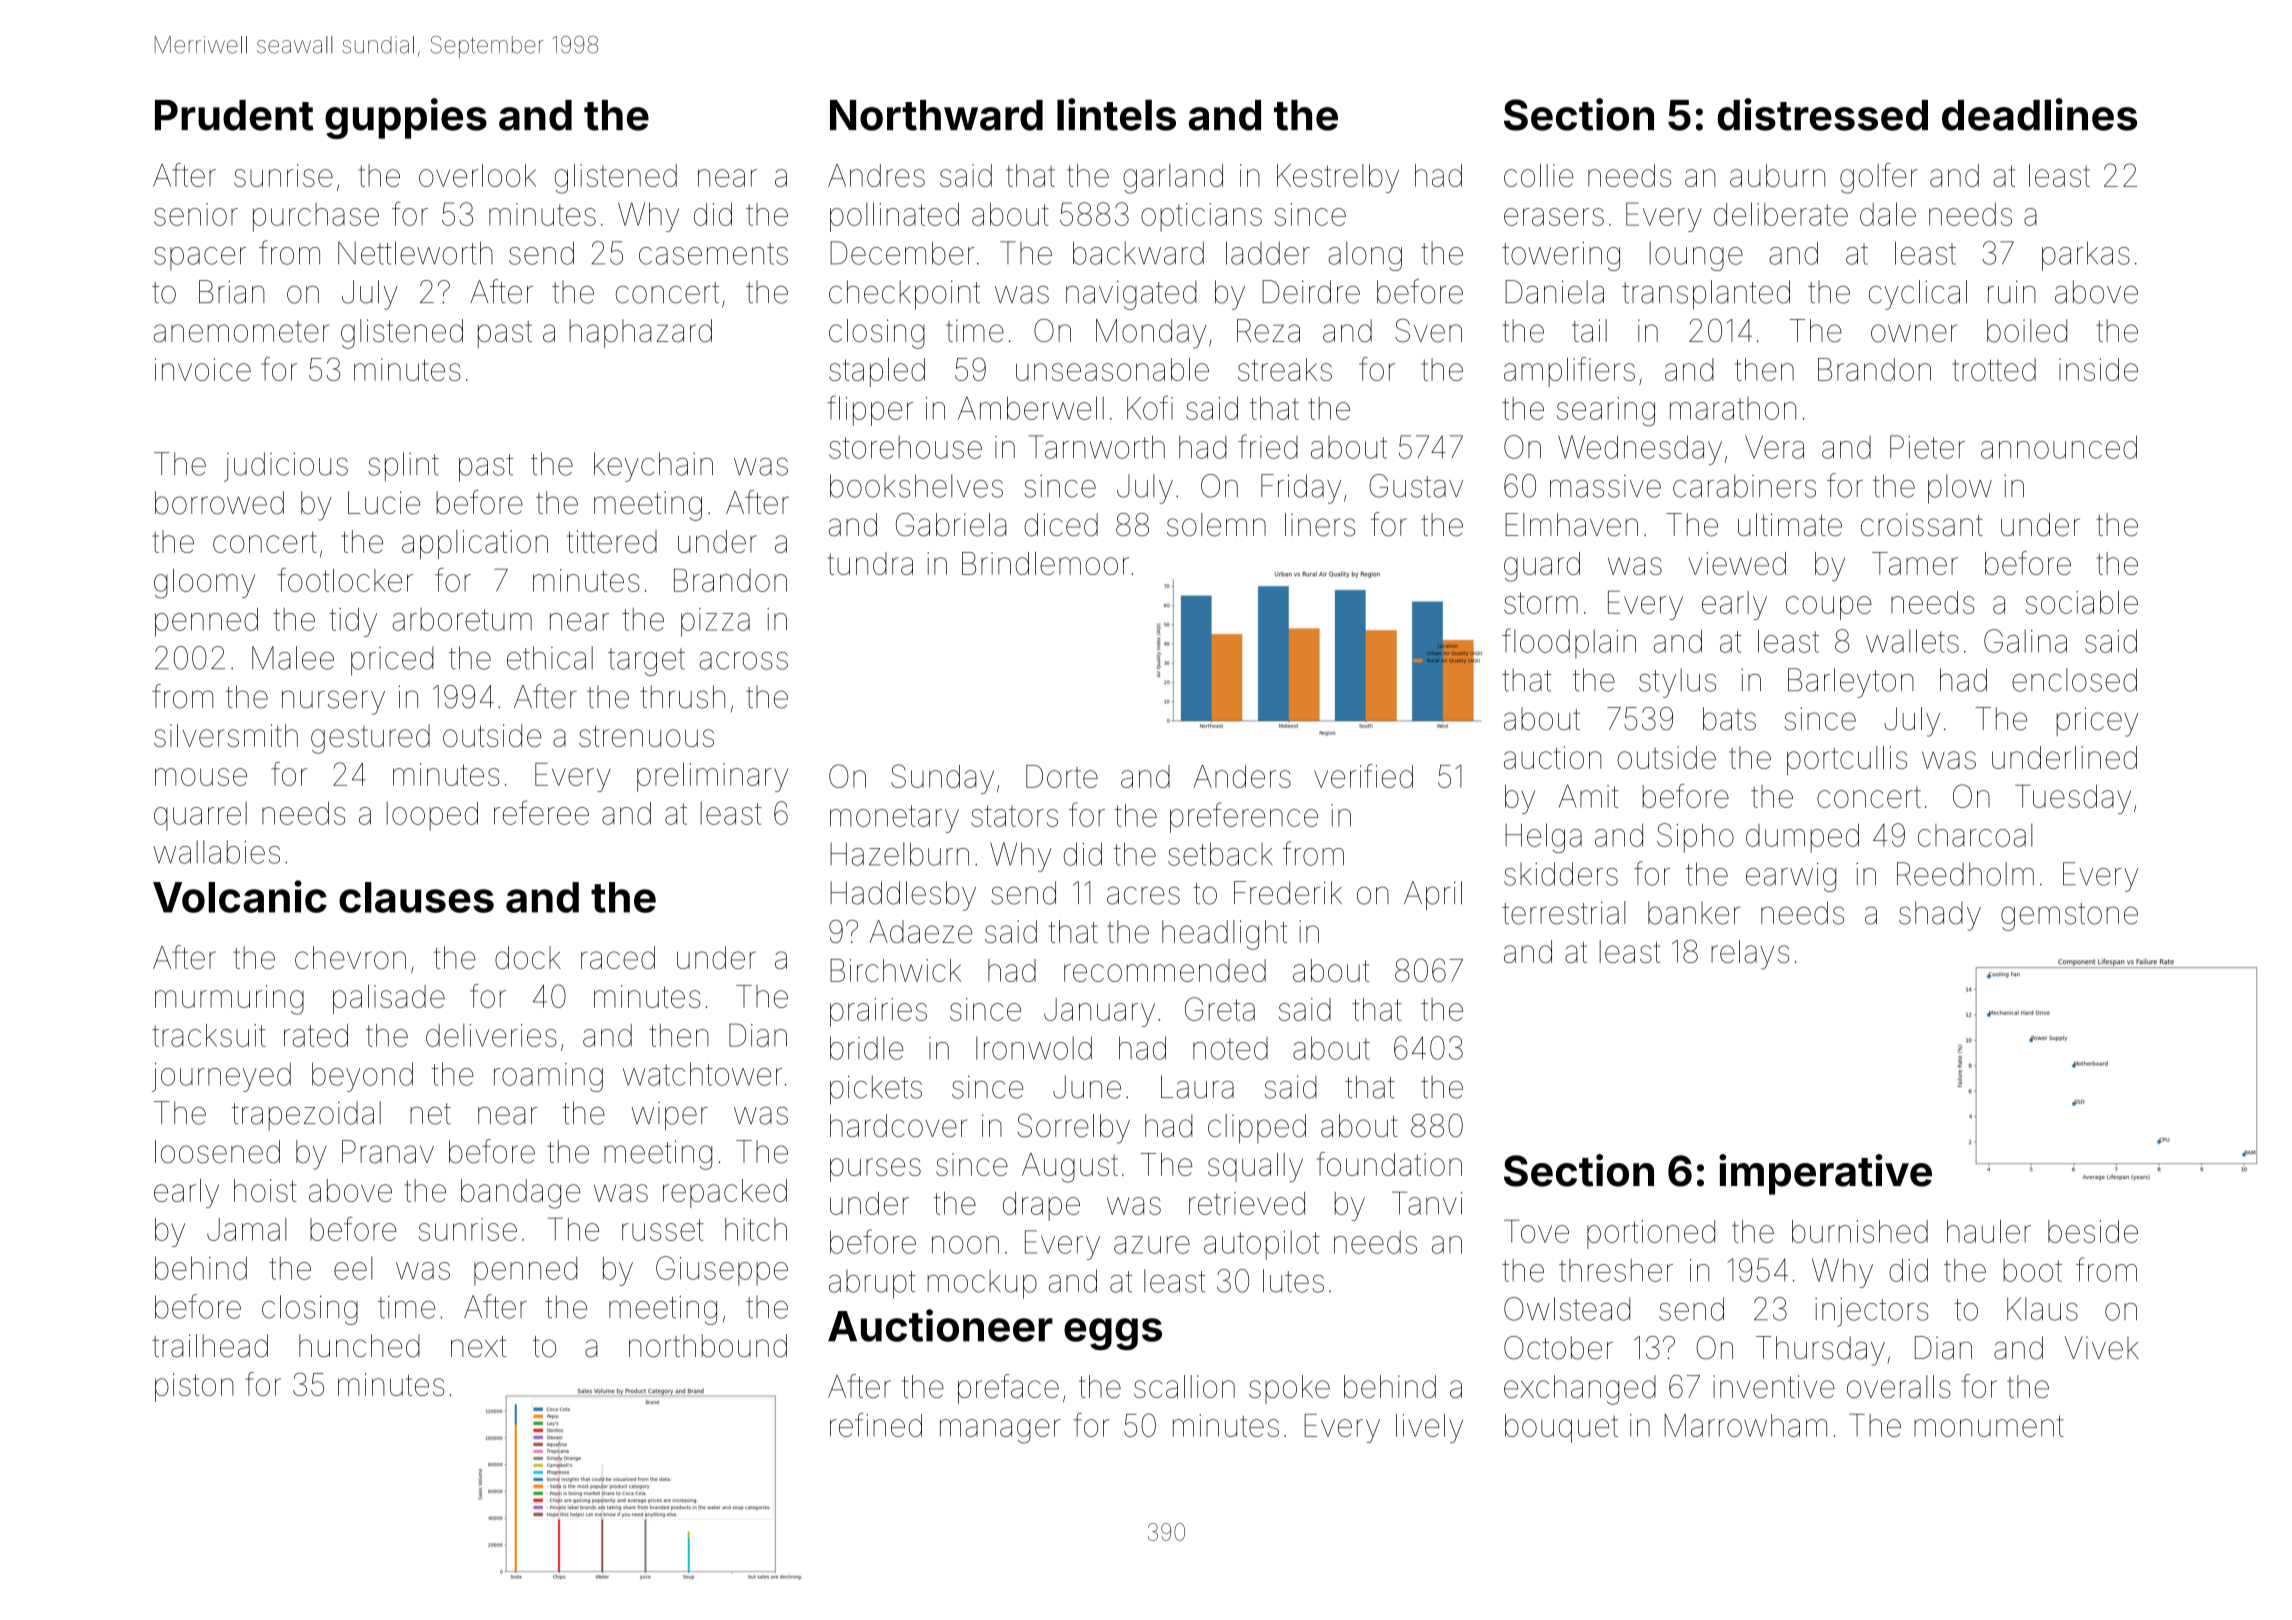 This screenshot has height=1620, width=2292. Describe the element at coordinates (1034, 1048) in the screenshot. I see `Ironwold` at that location.
